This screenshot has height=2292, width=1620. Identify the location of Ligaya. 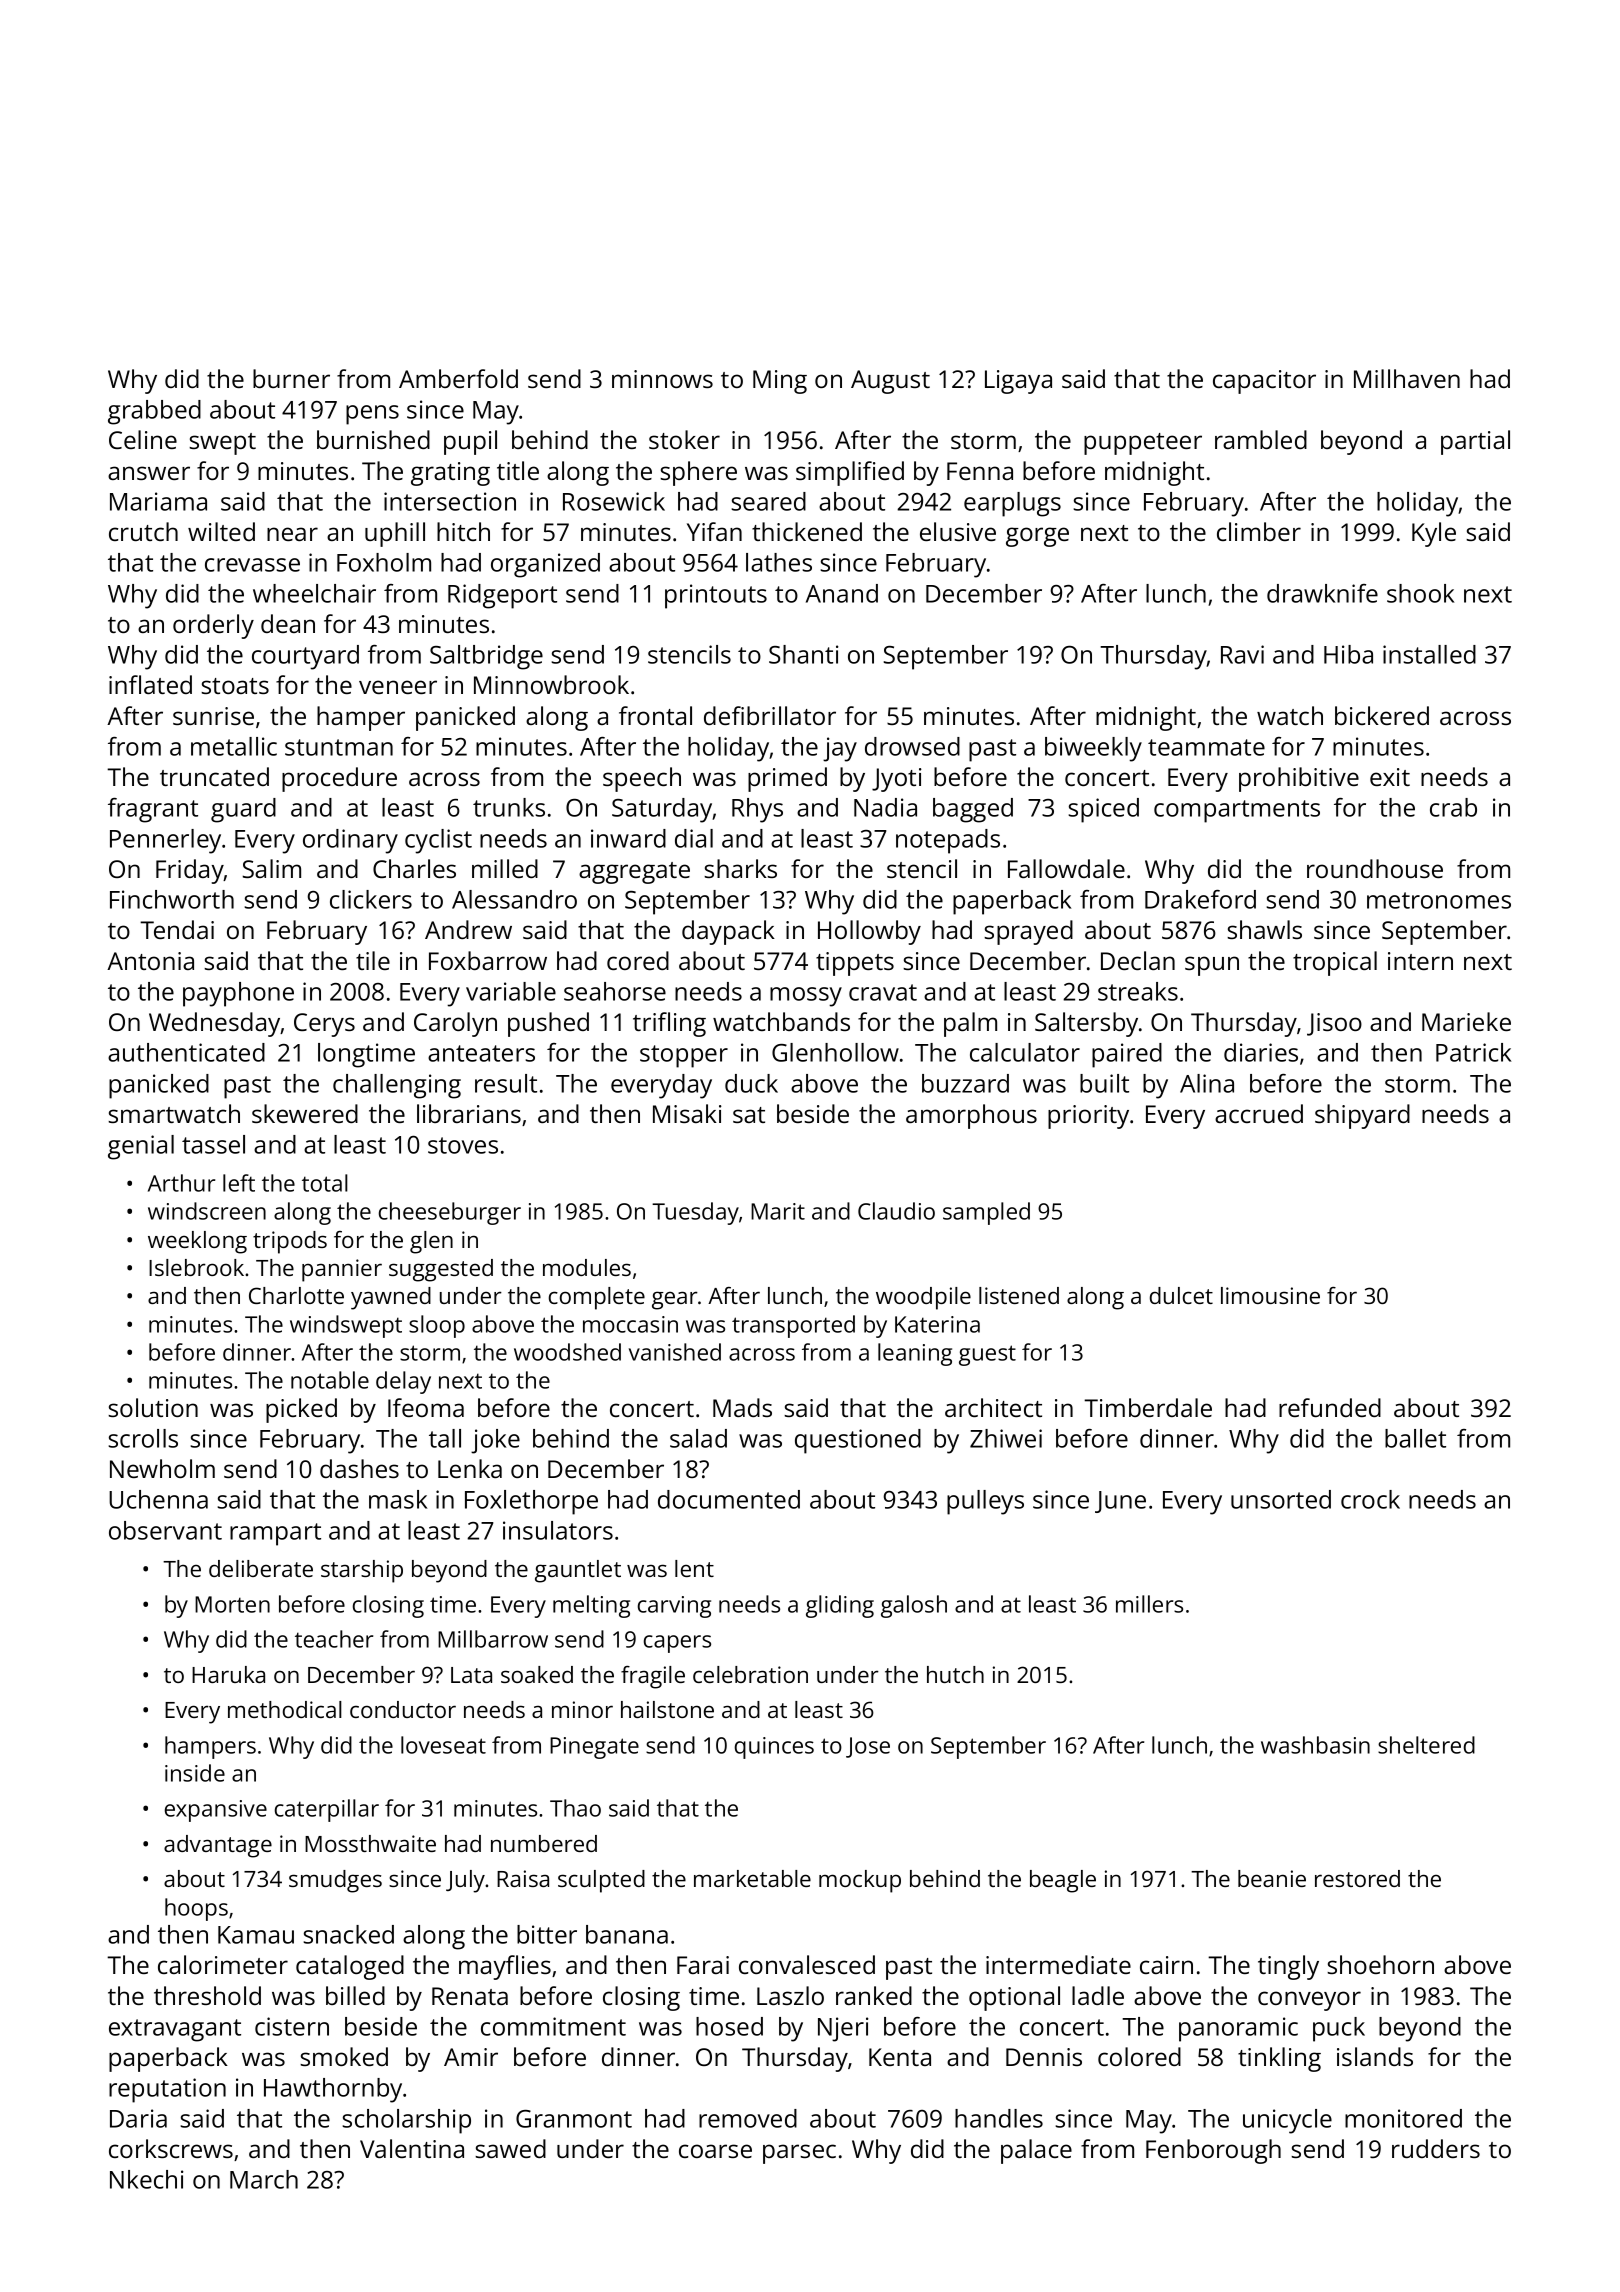
(1018, 382).
